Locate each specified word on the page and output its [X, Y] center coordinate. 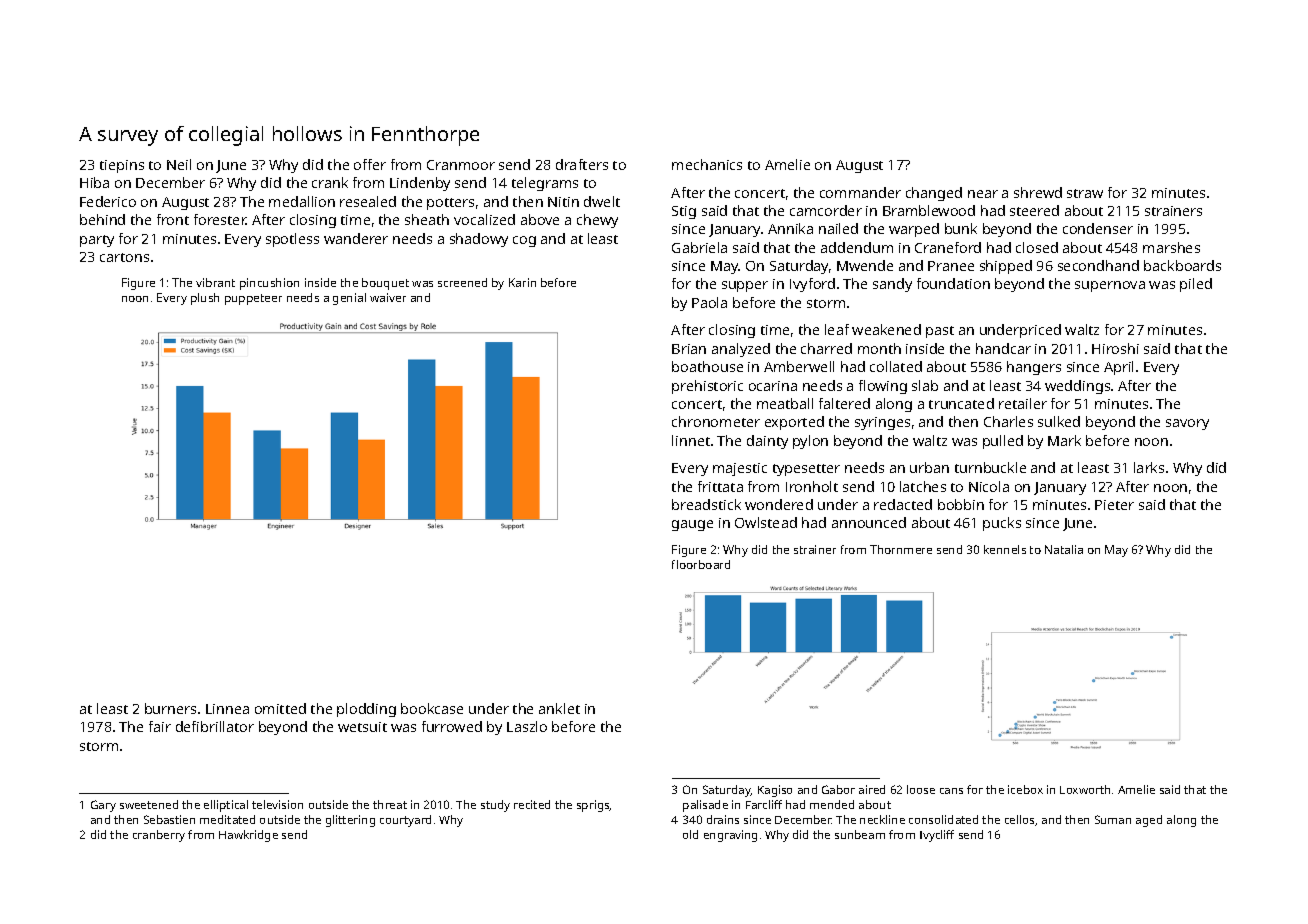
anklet [559, 708]
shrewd [1038, 192]
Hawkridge [248, 836]
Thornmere [901, 549]
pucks [1002, 524]
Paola [709, 302]
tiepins [122, 166]
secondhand [1098, 265]
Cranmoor [461, 165]
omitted [280, 708]
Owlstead [766, 522]
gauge [692, 525]
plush [205, 299]
